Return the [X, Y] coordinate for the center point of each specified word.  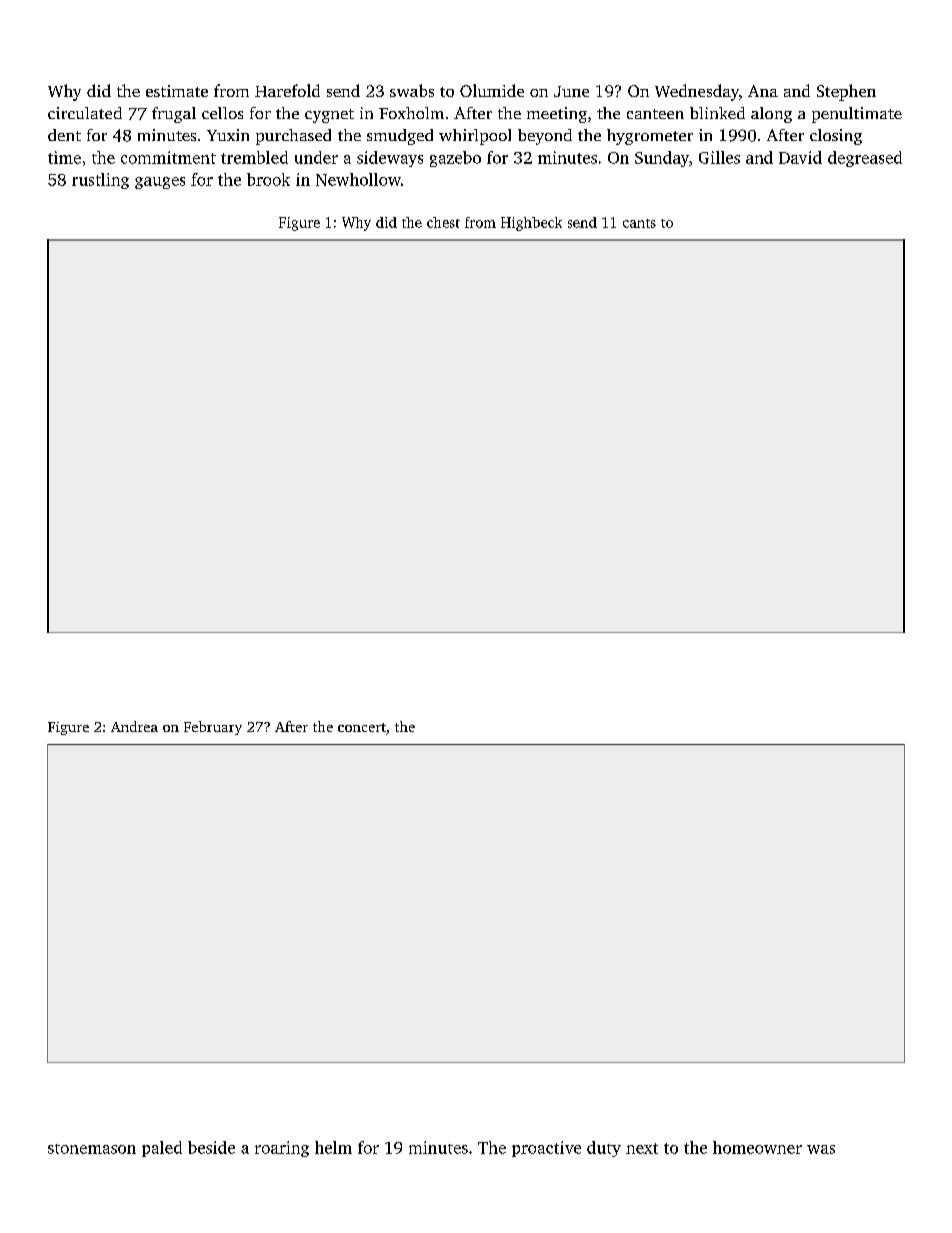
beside [211, 1147]
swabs [412, 90]
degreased [865, 159]
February [213, 728]
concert [362, 727]
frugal [174, 115]
